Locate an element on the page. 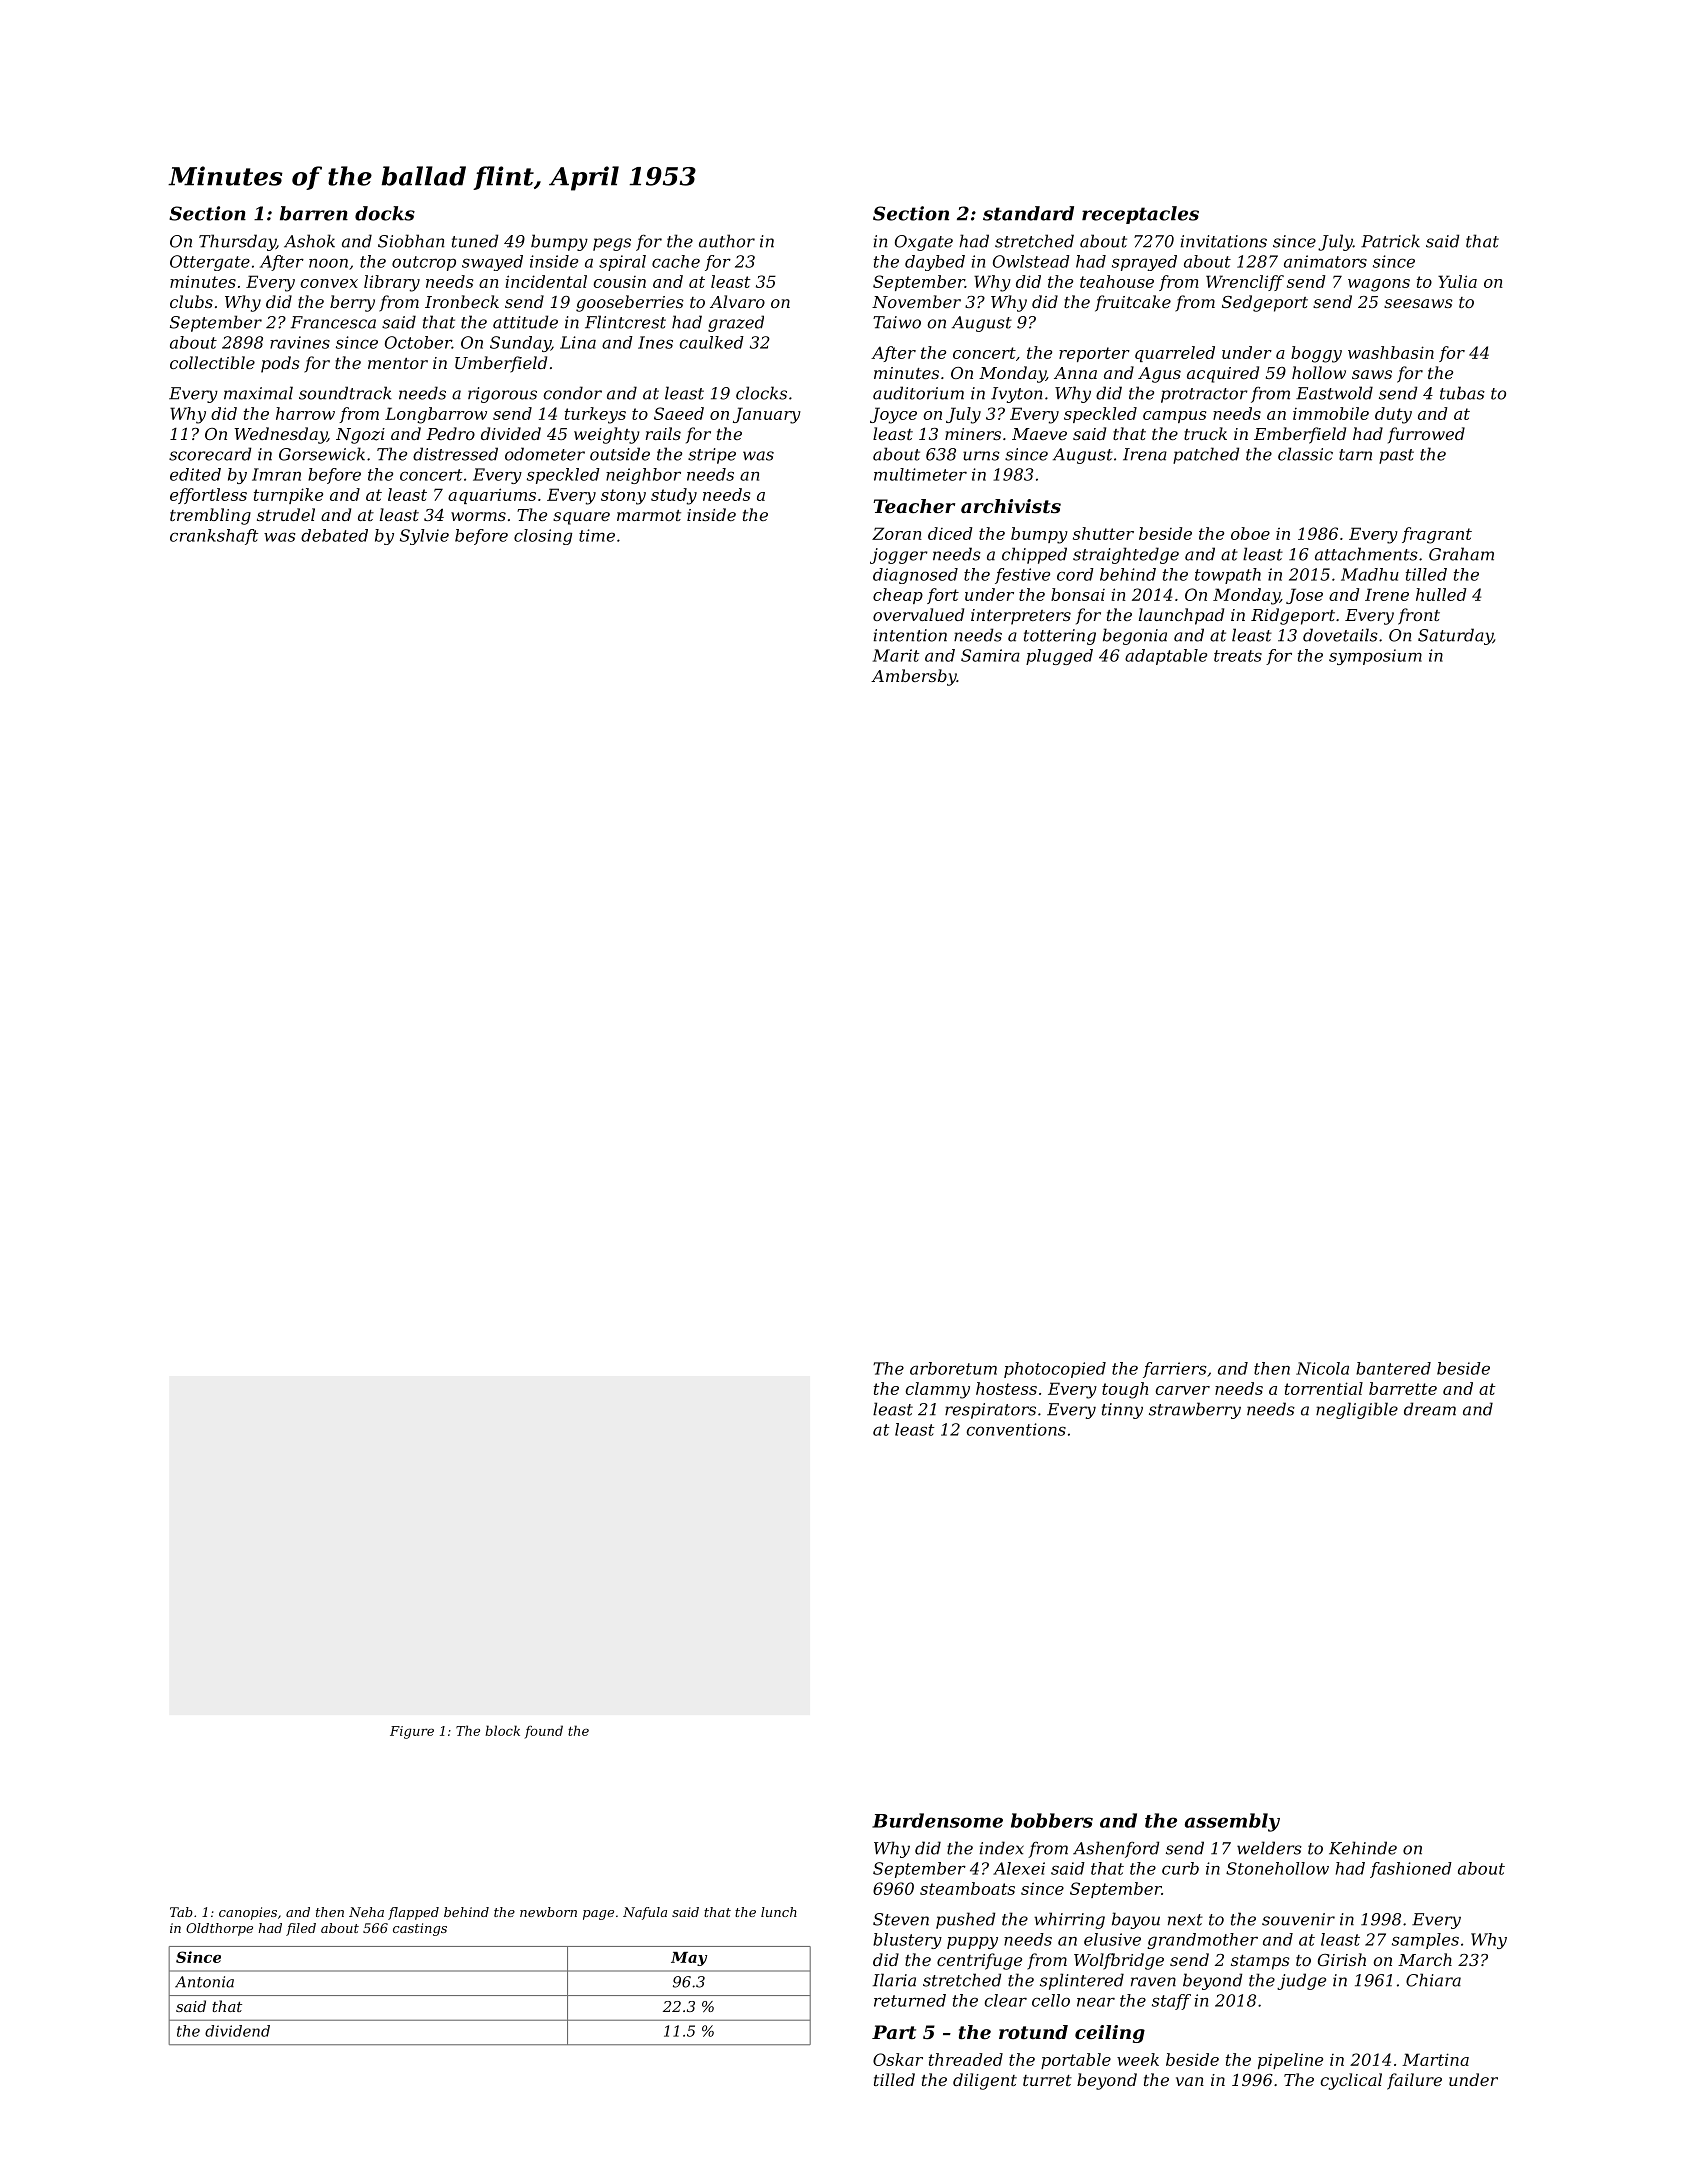  scorecard is located at coordinates (210, 454).
